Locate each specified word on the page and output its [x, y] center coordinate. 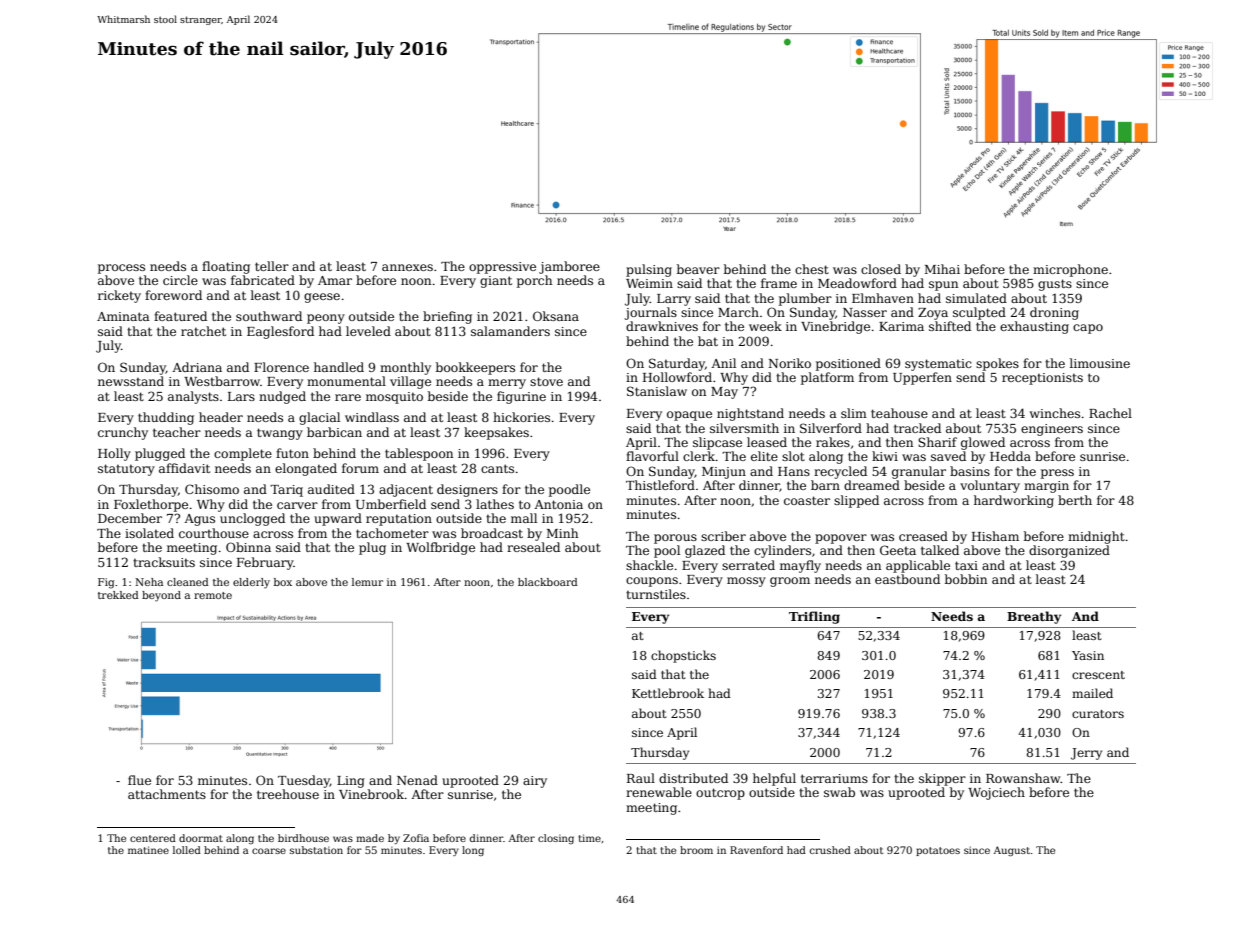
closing [556, 839]
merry [507, 384]
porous [675, 539]
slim [854, 413]
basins [970, 471]
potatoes [938, 851]
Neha [149, 582]
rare [348, 397]
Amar [335, 280]
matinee [148, 850]
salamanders [510, 331]
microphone [1070, 270]
